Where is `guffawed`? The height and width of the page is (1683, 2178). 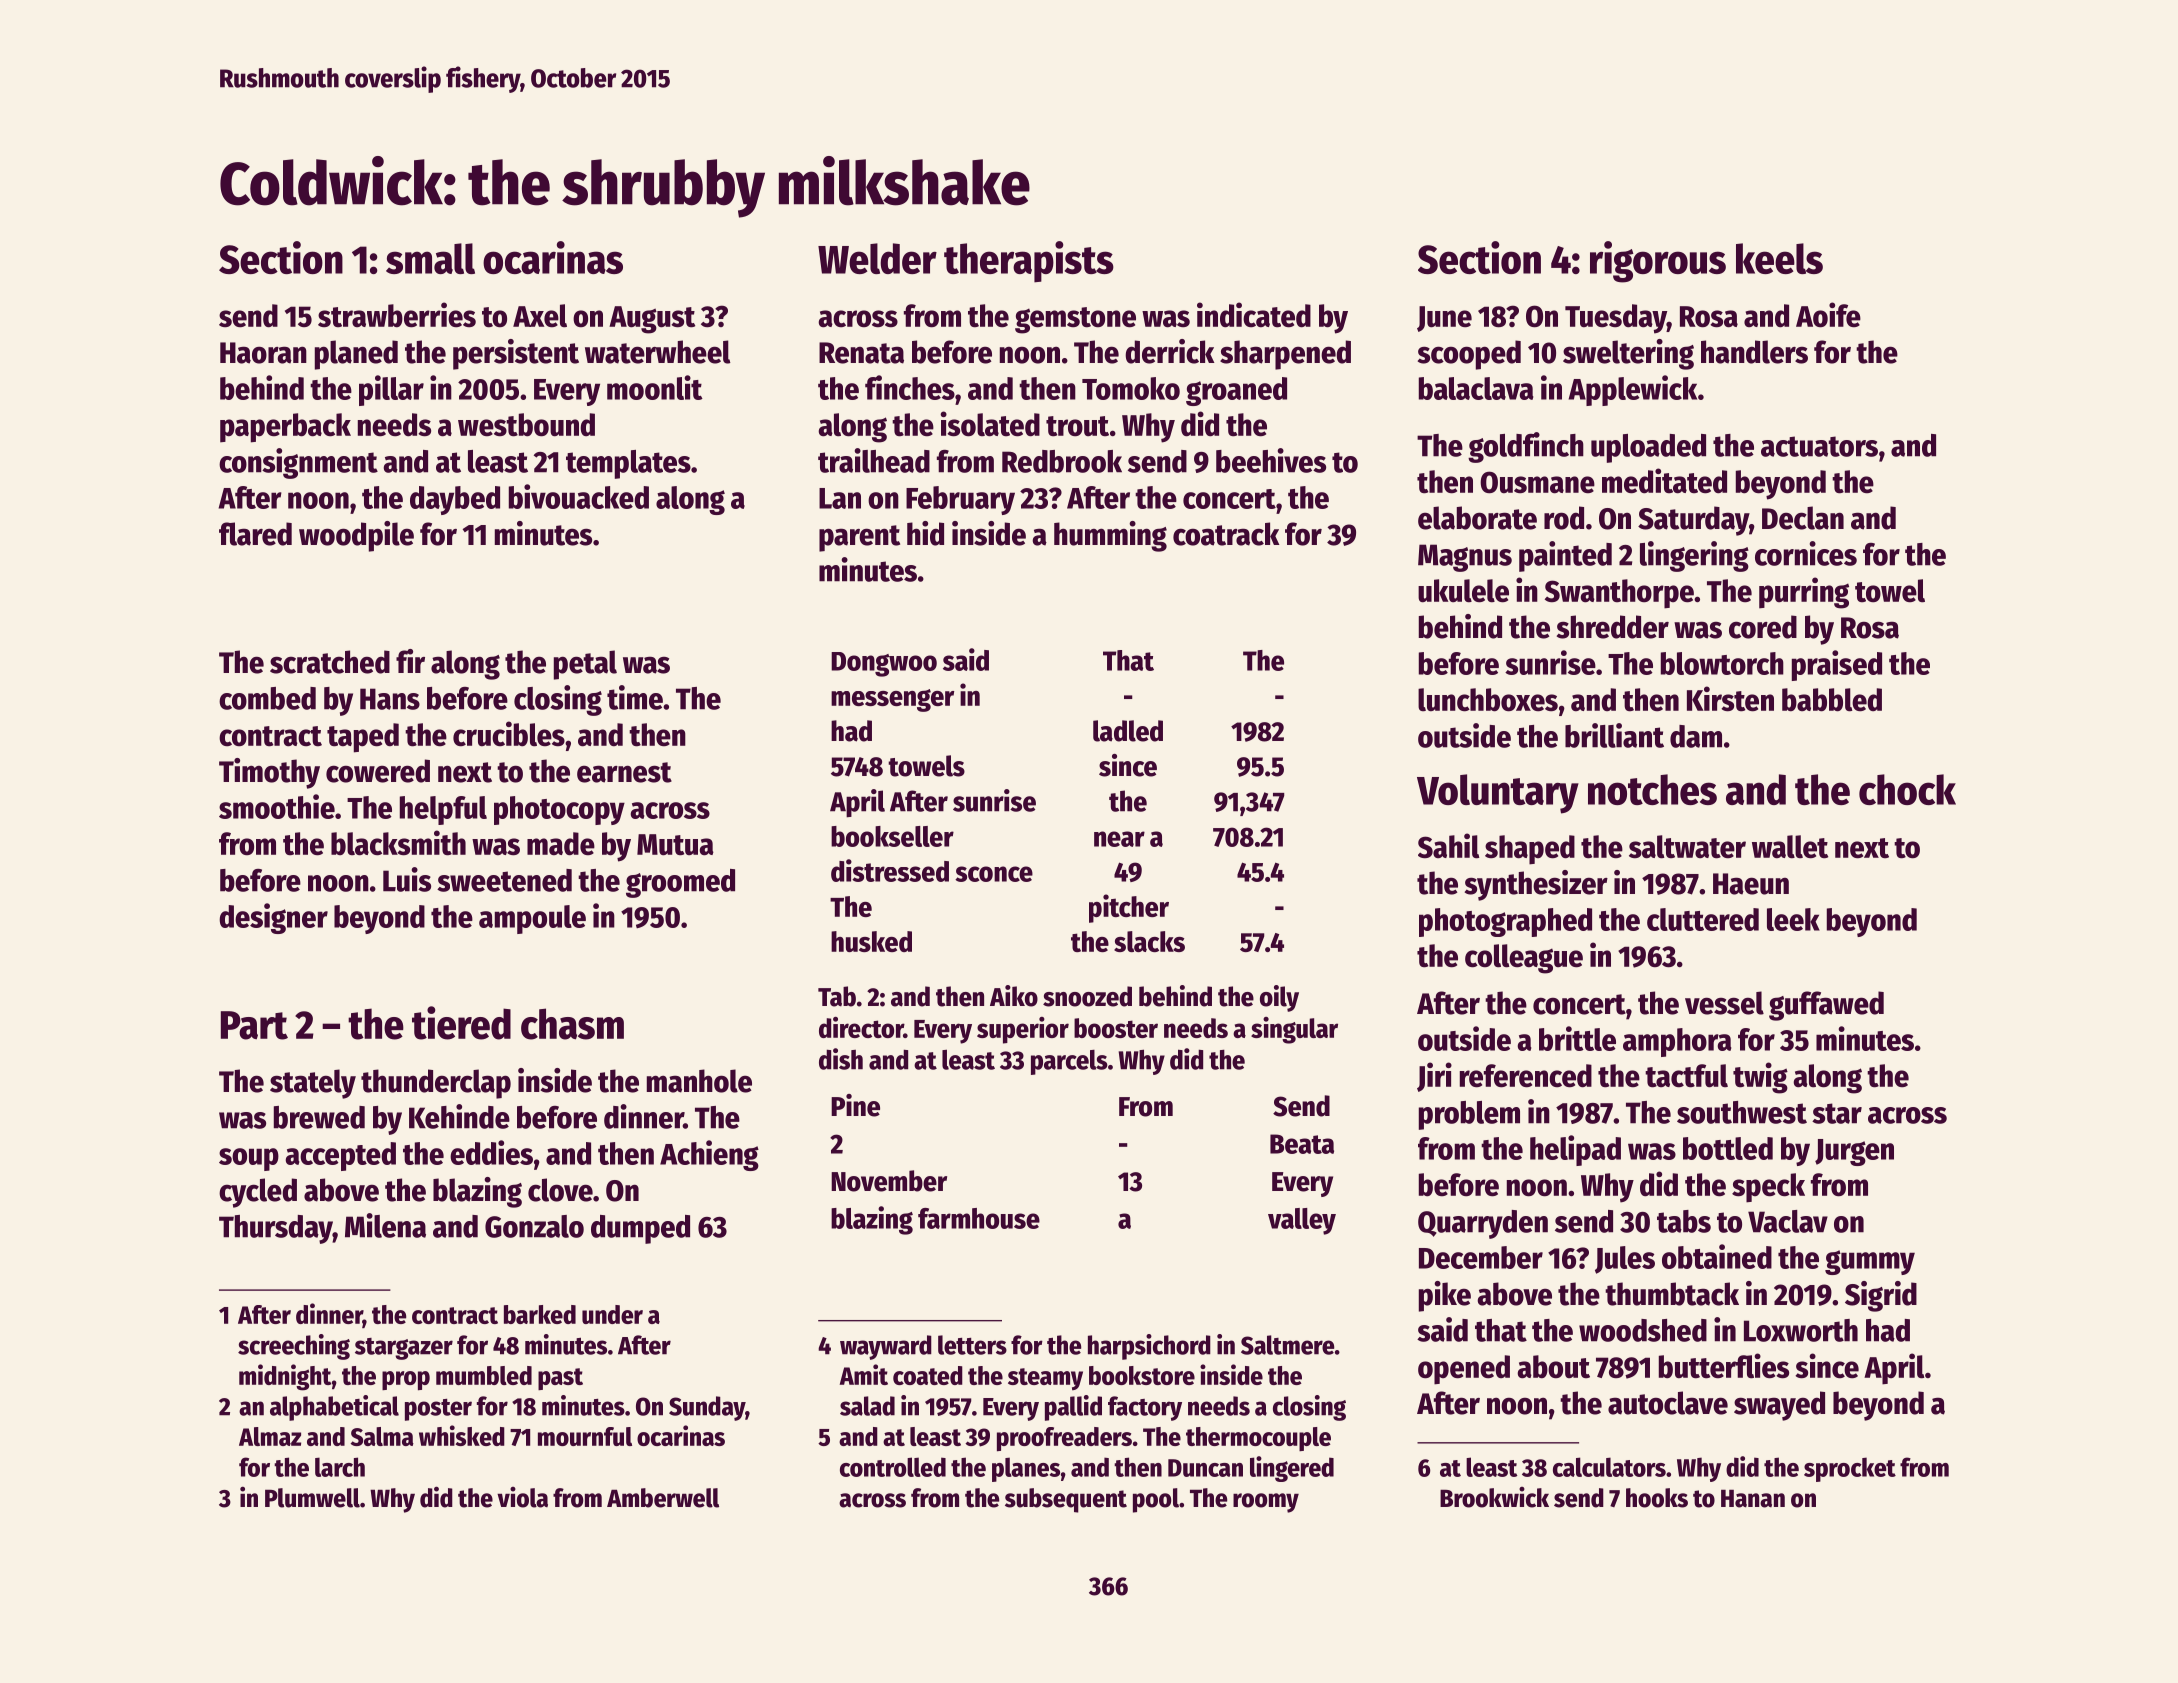 guffawed is located at coordinates (1826, 1006).
